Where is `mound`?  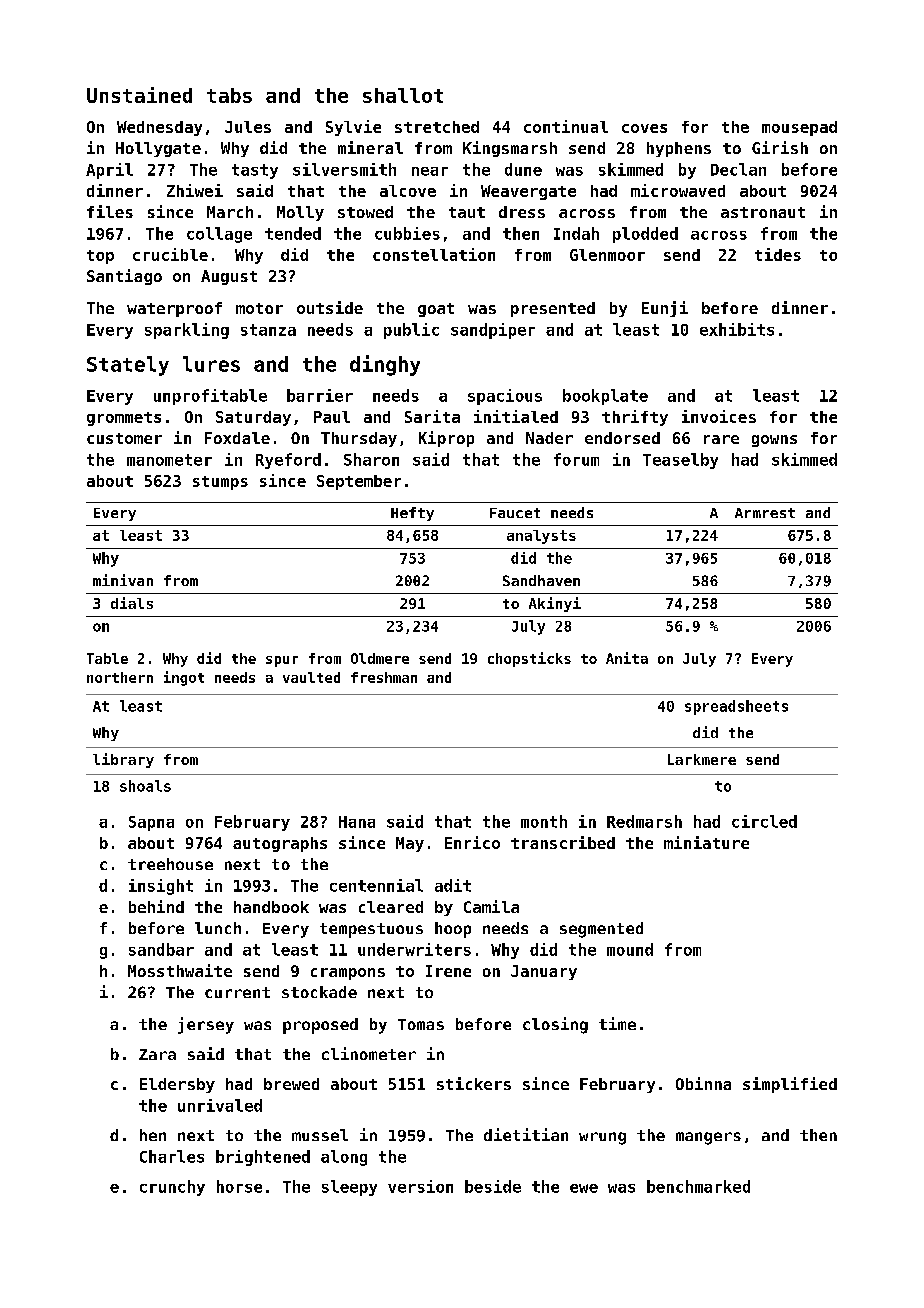 mound is located at coordinates (630, 949).
